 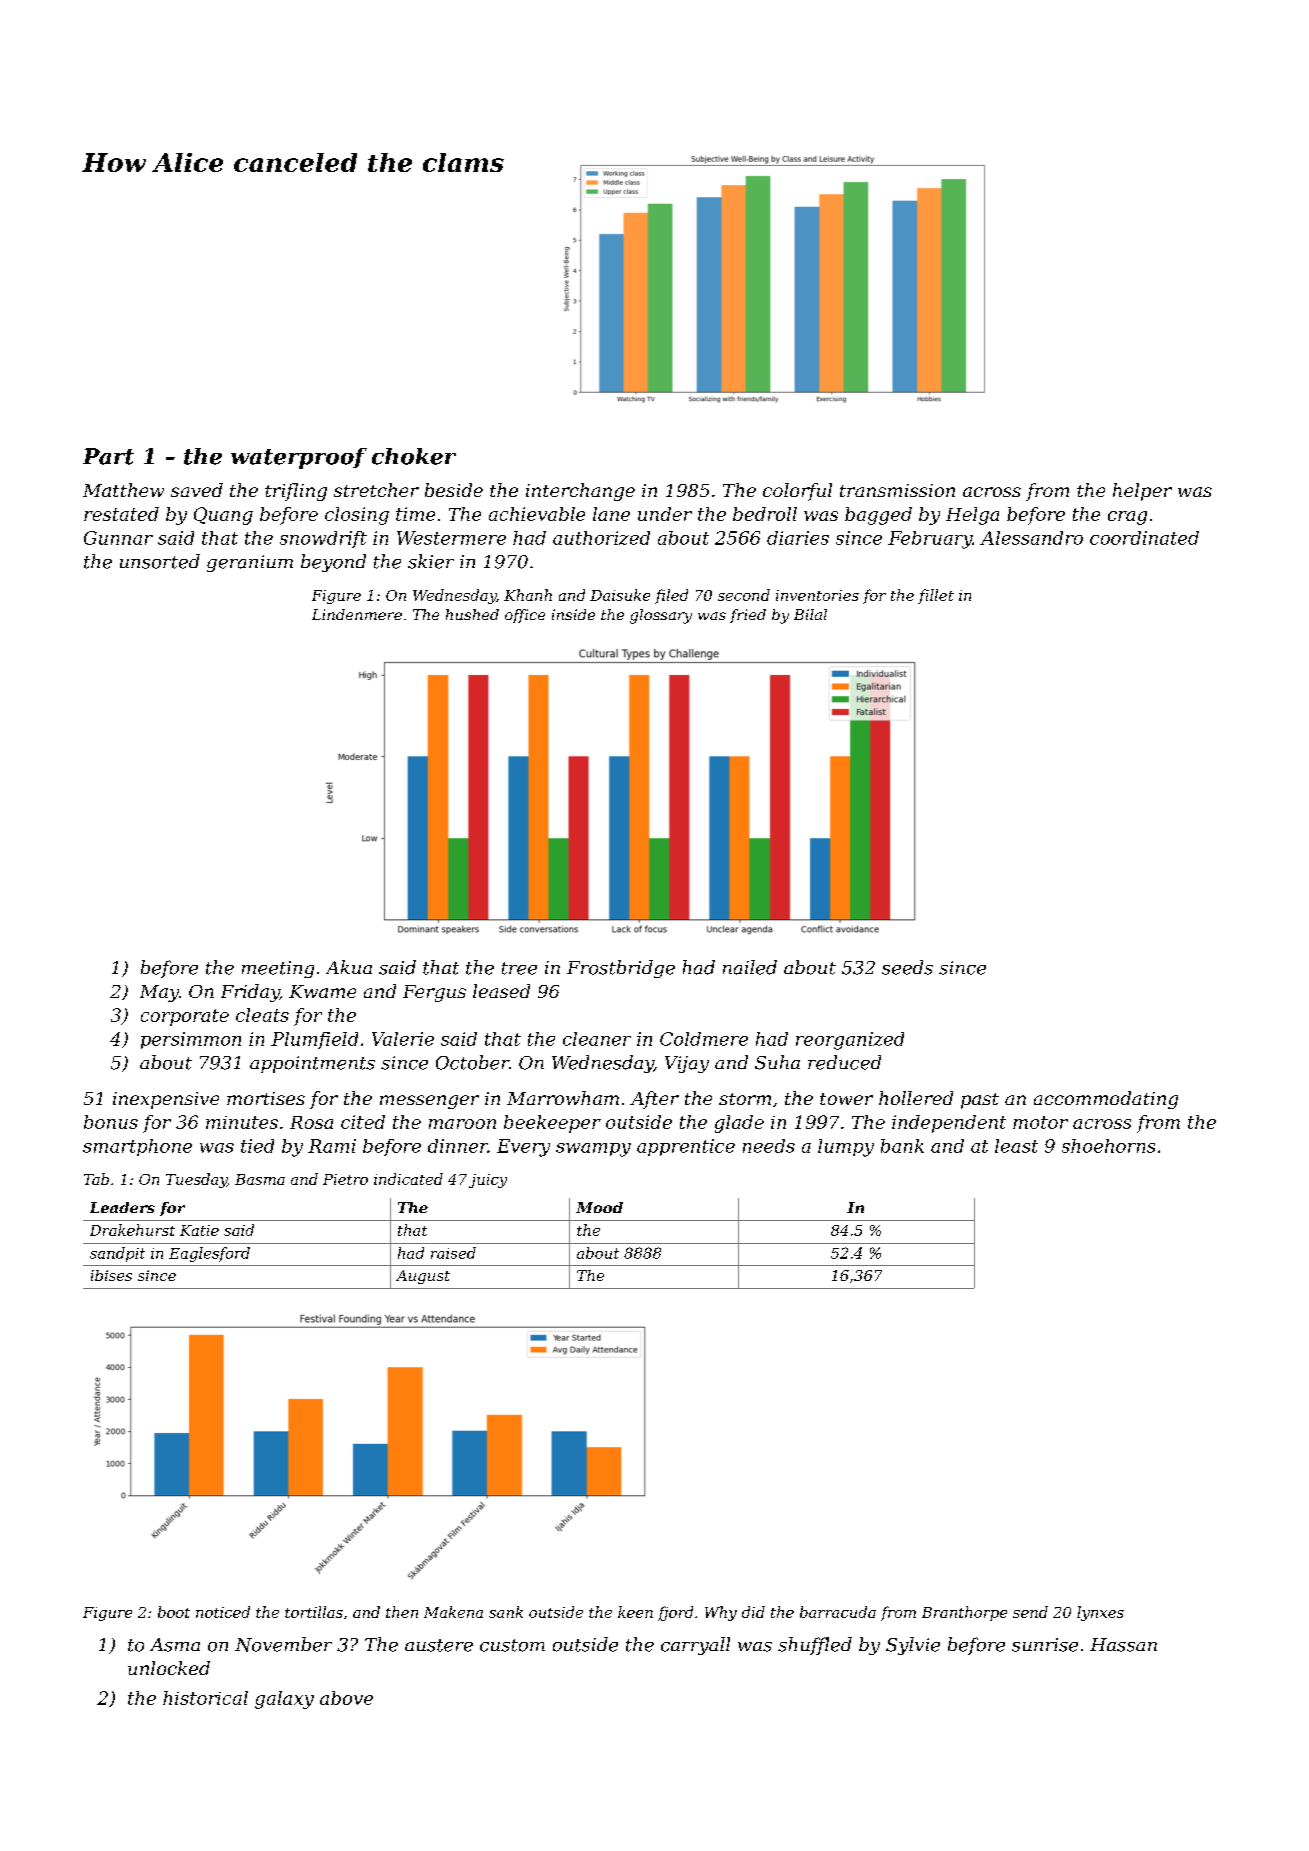 What do you see at coordinates (528, 595) in the screenshot?
I see `Khanh` at bounding box center [528, 595].
